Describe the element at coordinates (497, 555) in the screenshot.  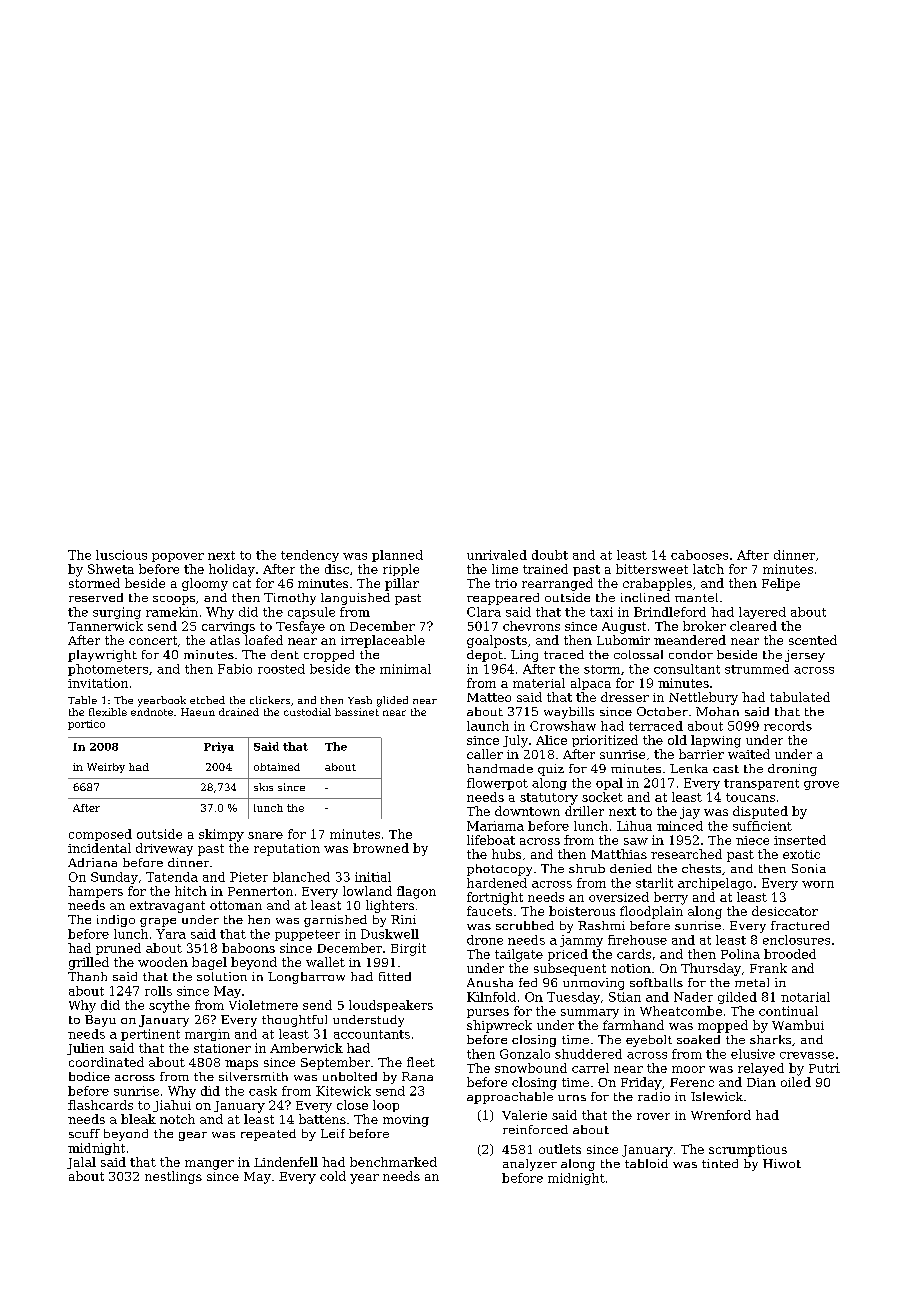
I see `unrivaled` at that location.
